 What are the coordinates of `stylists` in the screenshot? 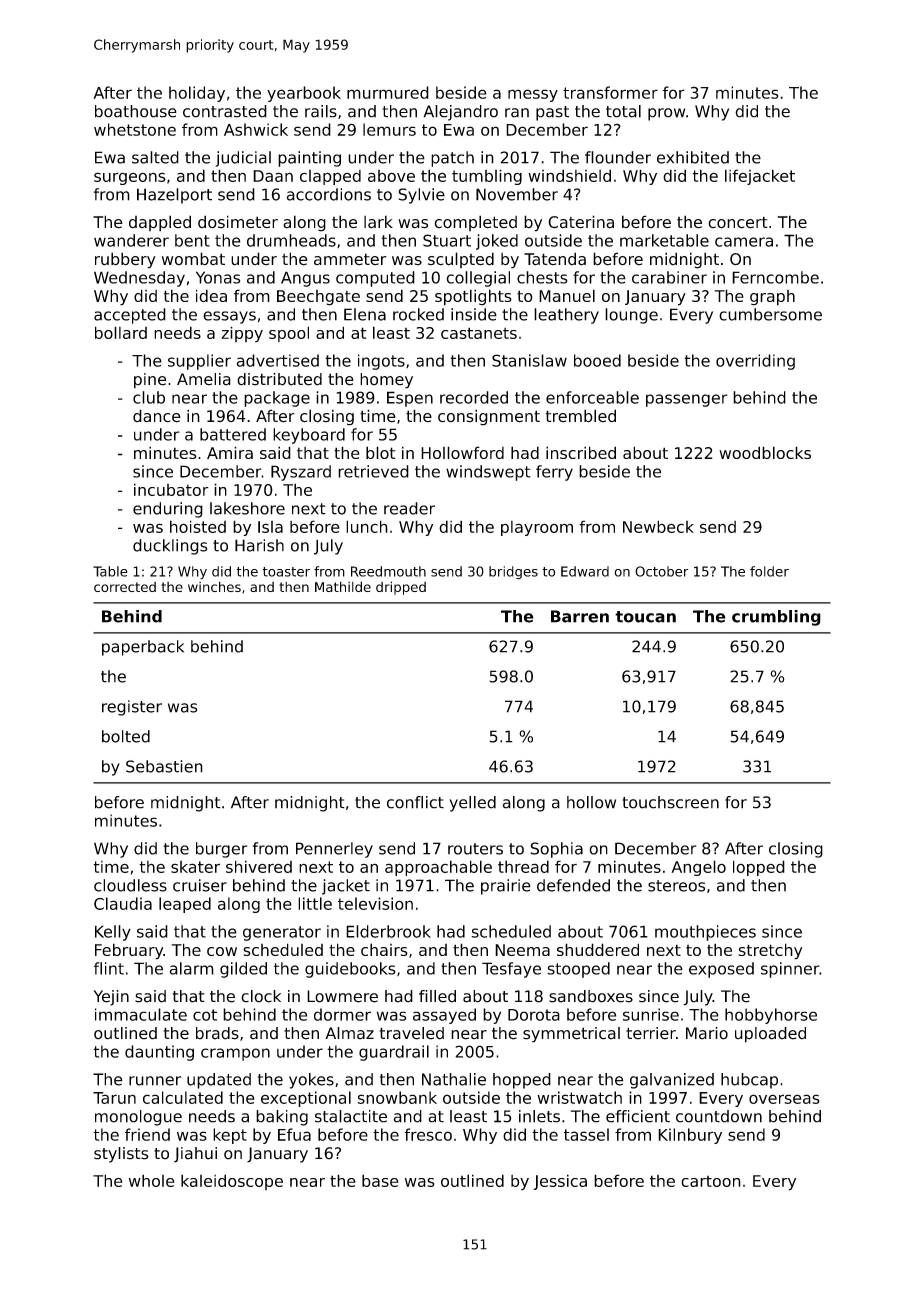 It's located at (121, 1155).
